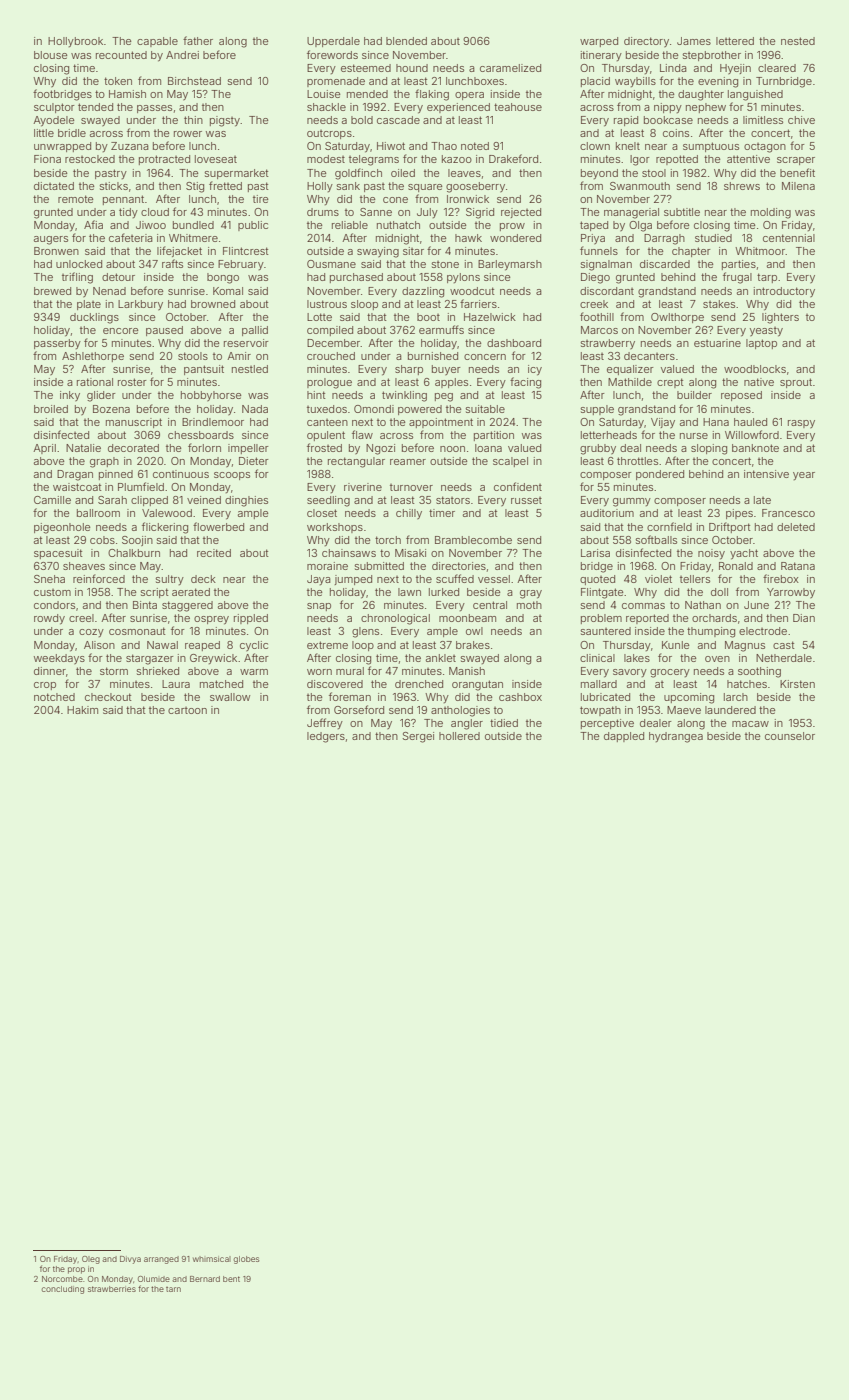  Describe the element at coordinates (628, 146) in the screenshot. I see `knelt` at that location.
